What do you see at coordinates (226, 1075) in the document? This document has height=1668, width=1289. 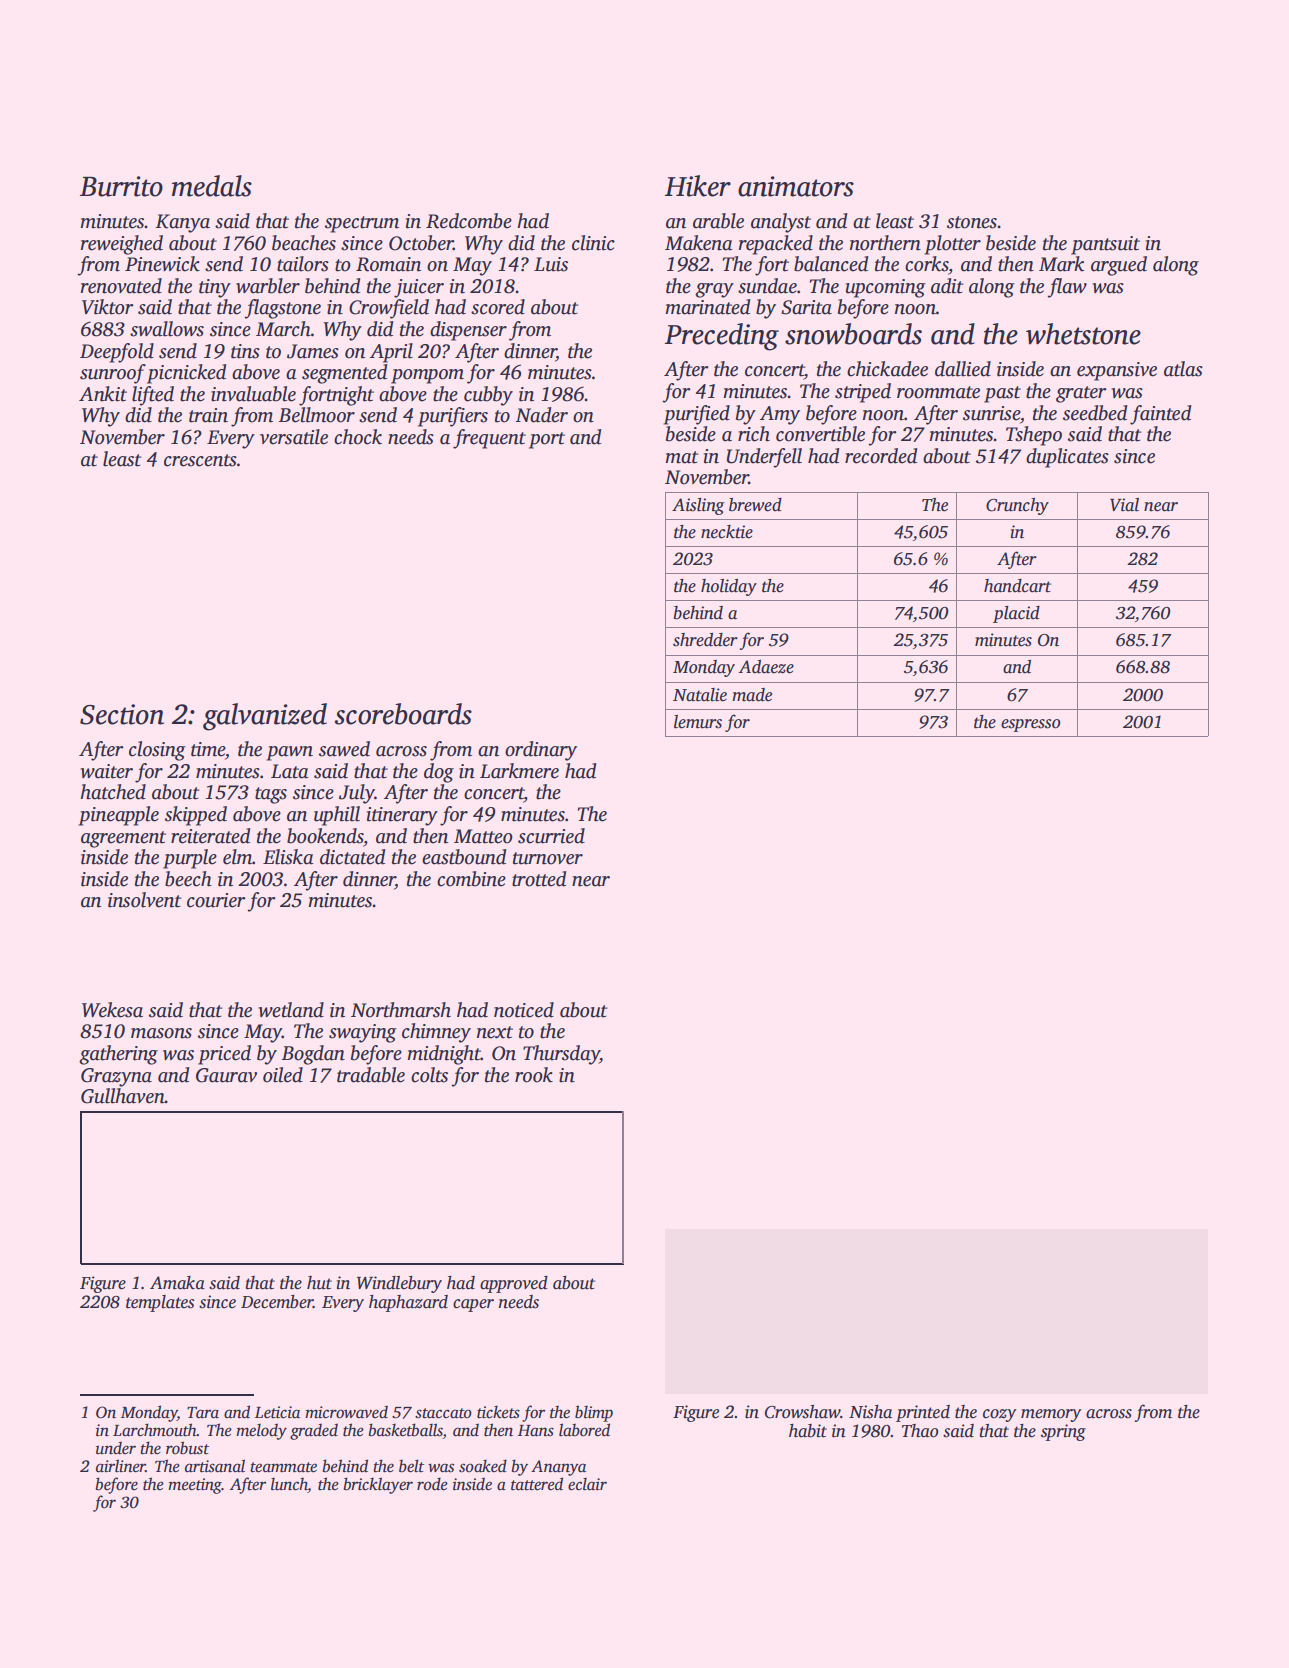 I see `Gaurav` at bounding box center [226, 1075].
